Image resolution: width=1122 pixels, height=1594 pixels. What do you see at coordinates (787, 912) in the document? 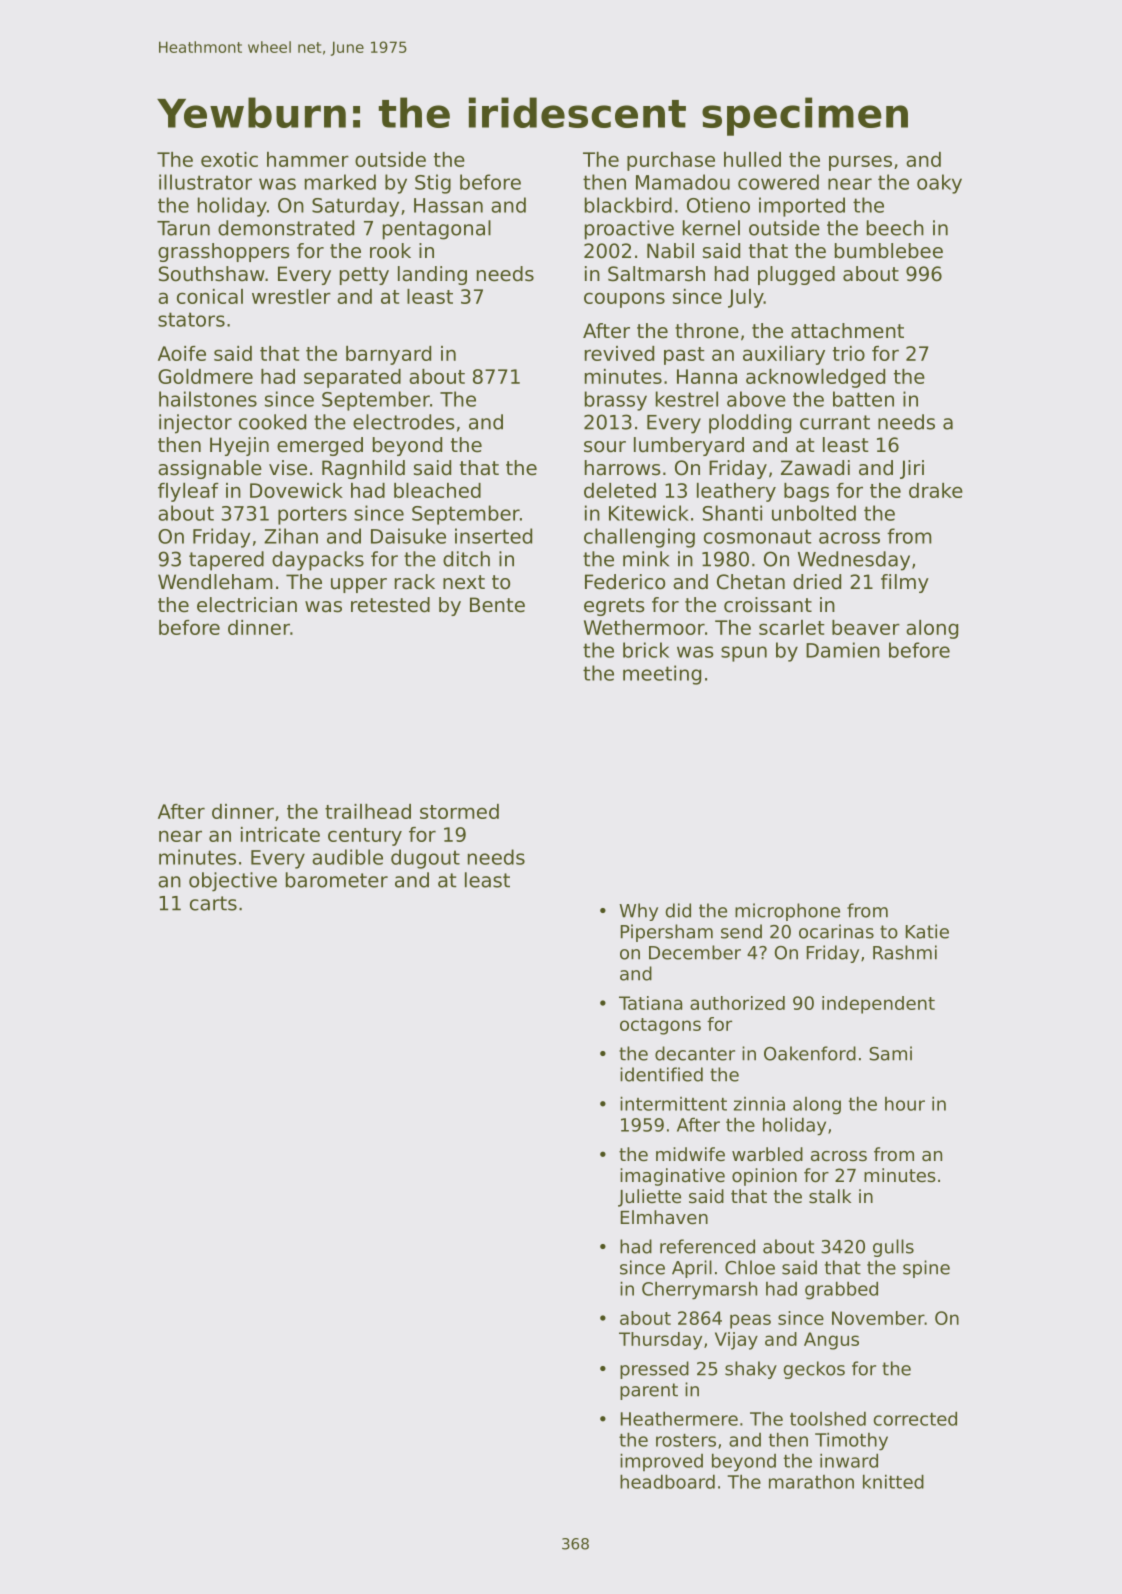
I see `microphone` at bounding box center [787, 912].
